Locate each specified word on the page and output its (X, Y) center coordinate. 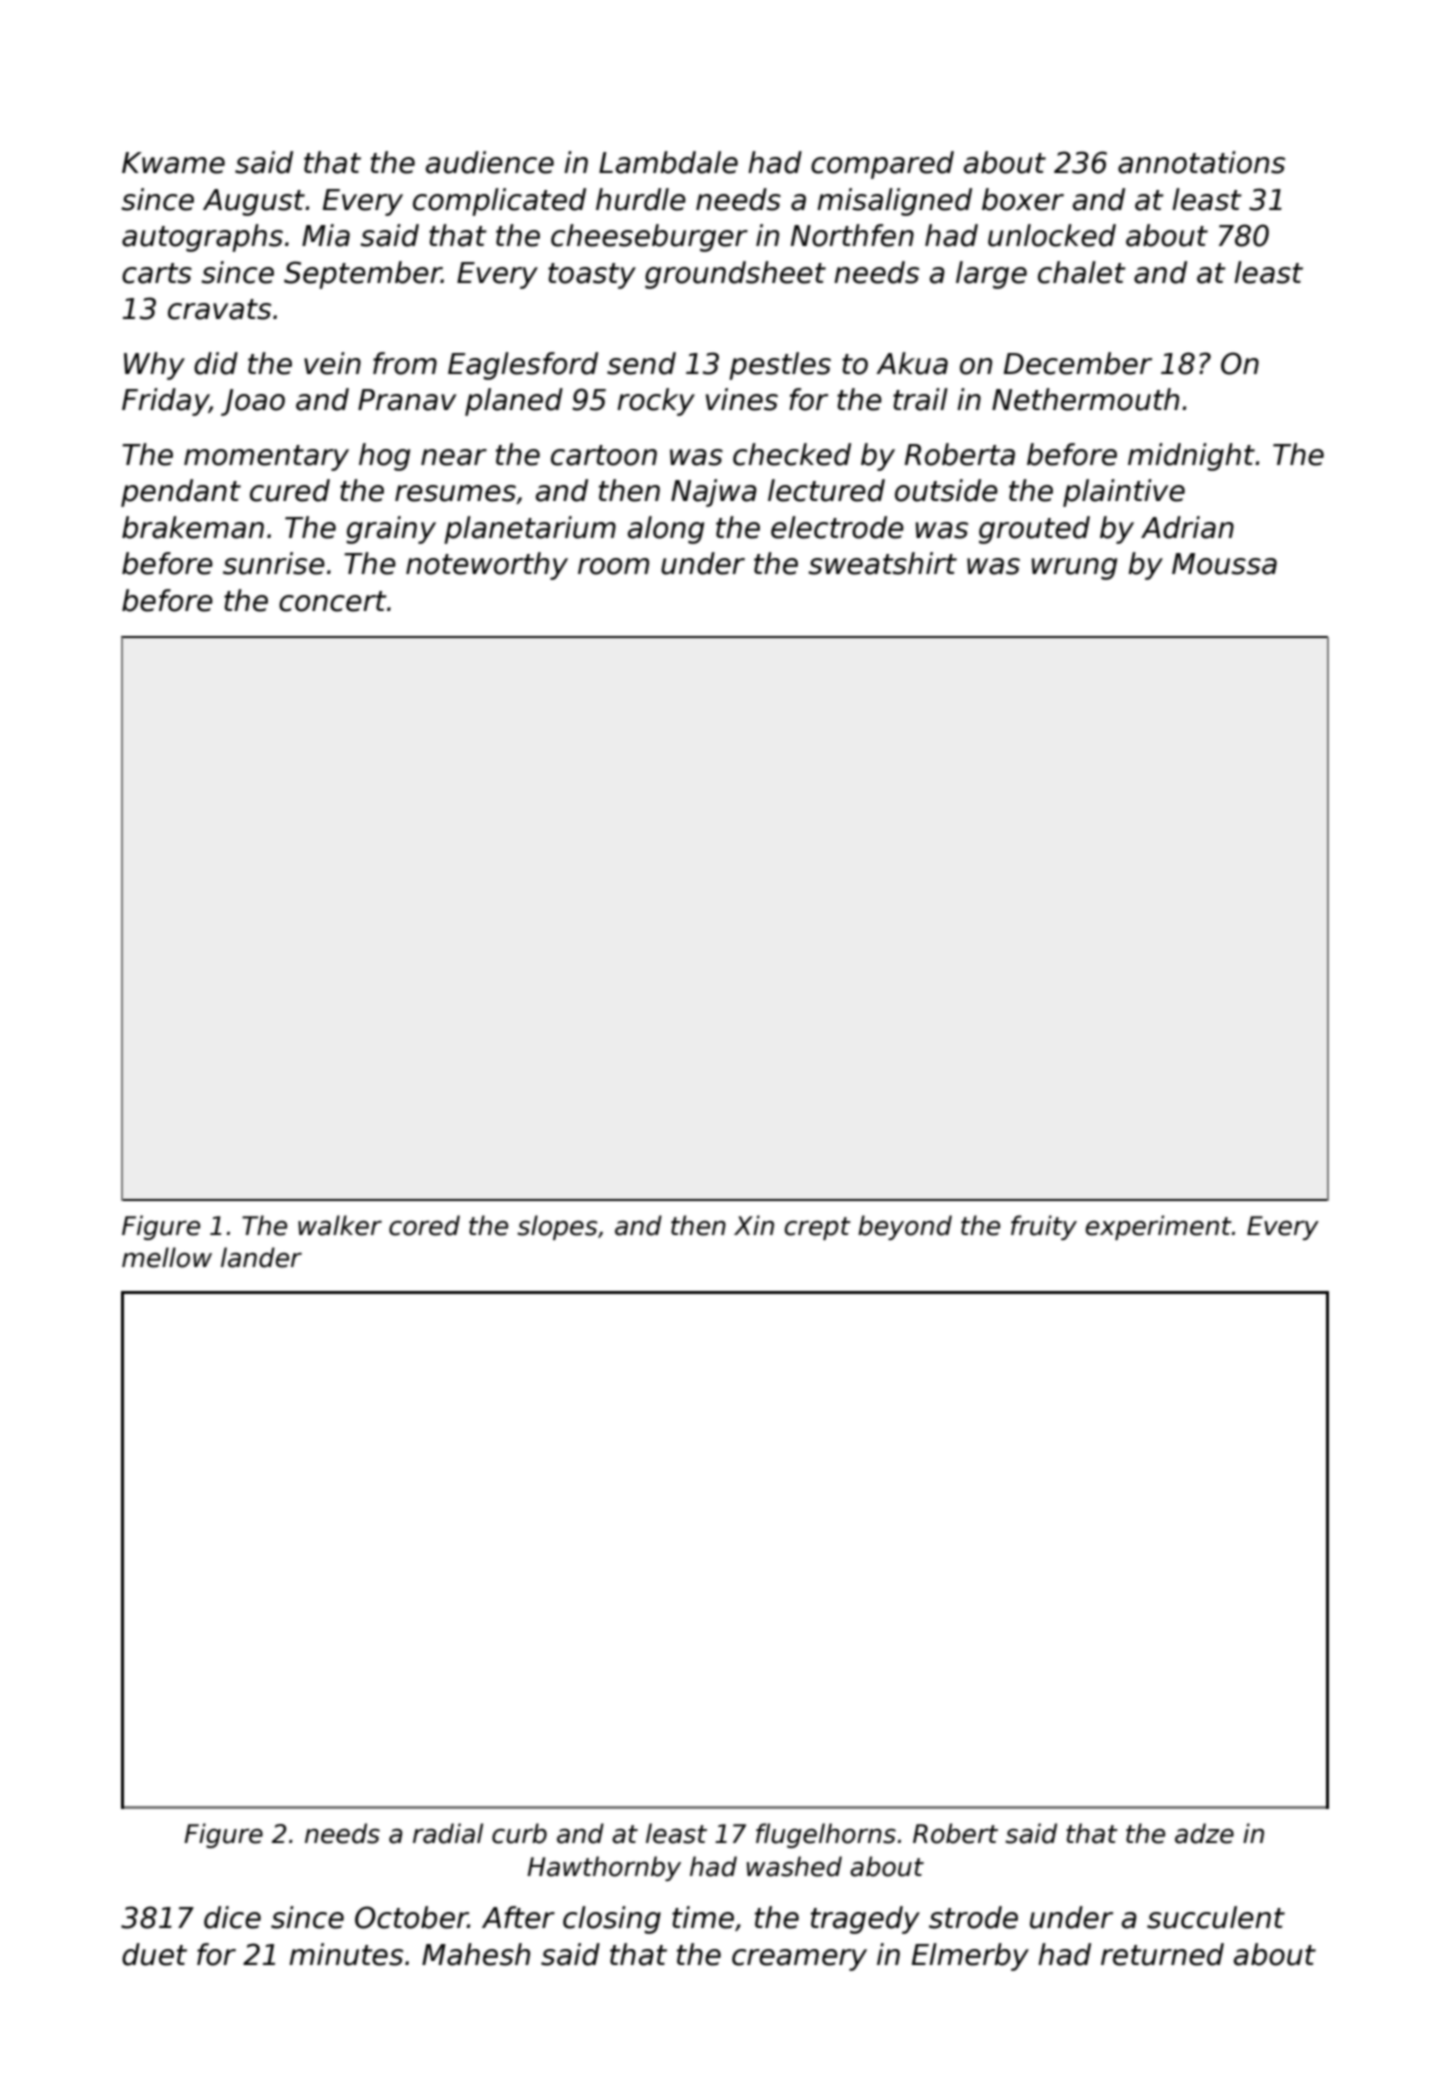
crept (818, 1228)
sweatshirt (883, 563)
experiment (1159, 1227)
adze (1204, 1833)
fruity (1044, 1227)
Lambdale (668, 162)
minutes (346, 1954)
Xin (754, 1225)
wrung (1074, 569)
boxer (1023, 199)
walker (340, 1225)
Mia (326, 235)
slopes (557, 1227)
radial (448, 1833)
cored (424, 1225)
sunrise (274, 563)
